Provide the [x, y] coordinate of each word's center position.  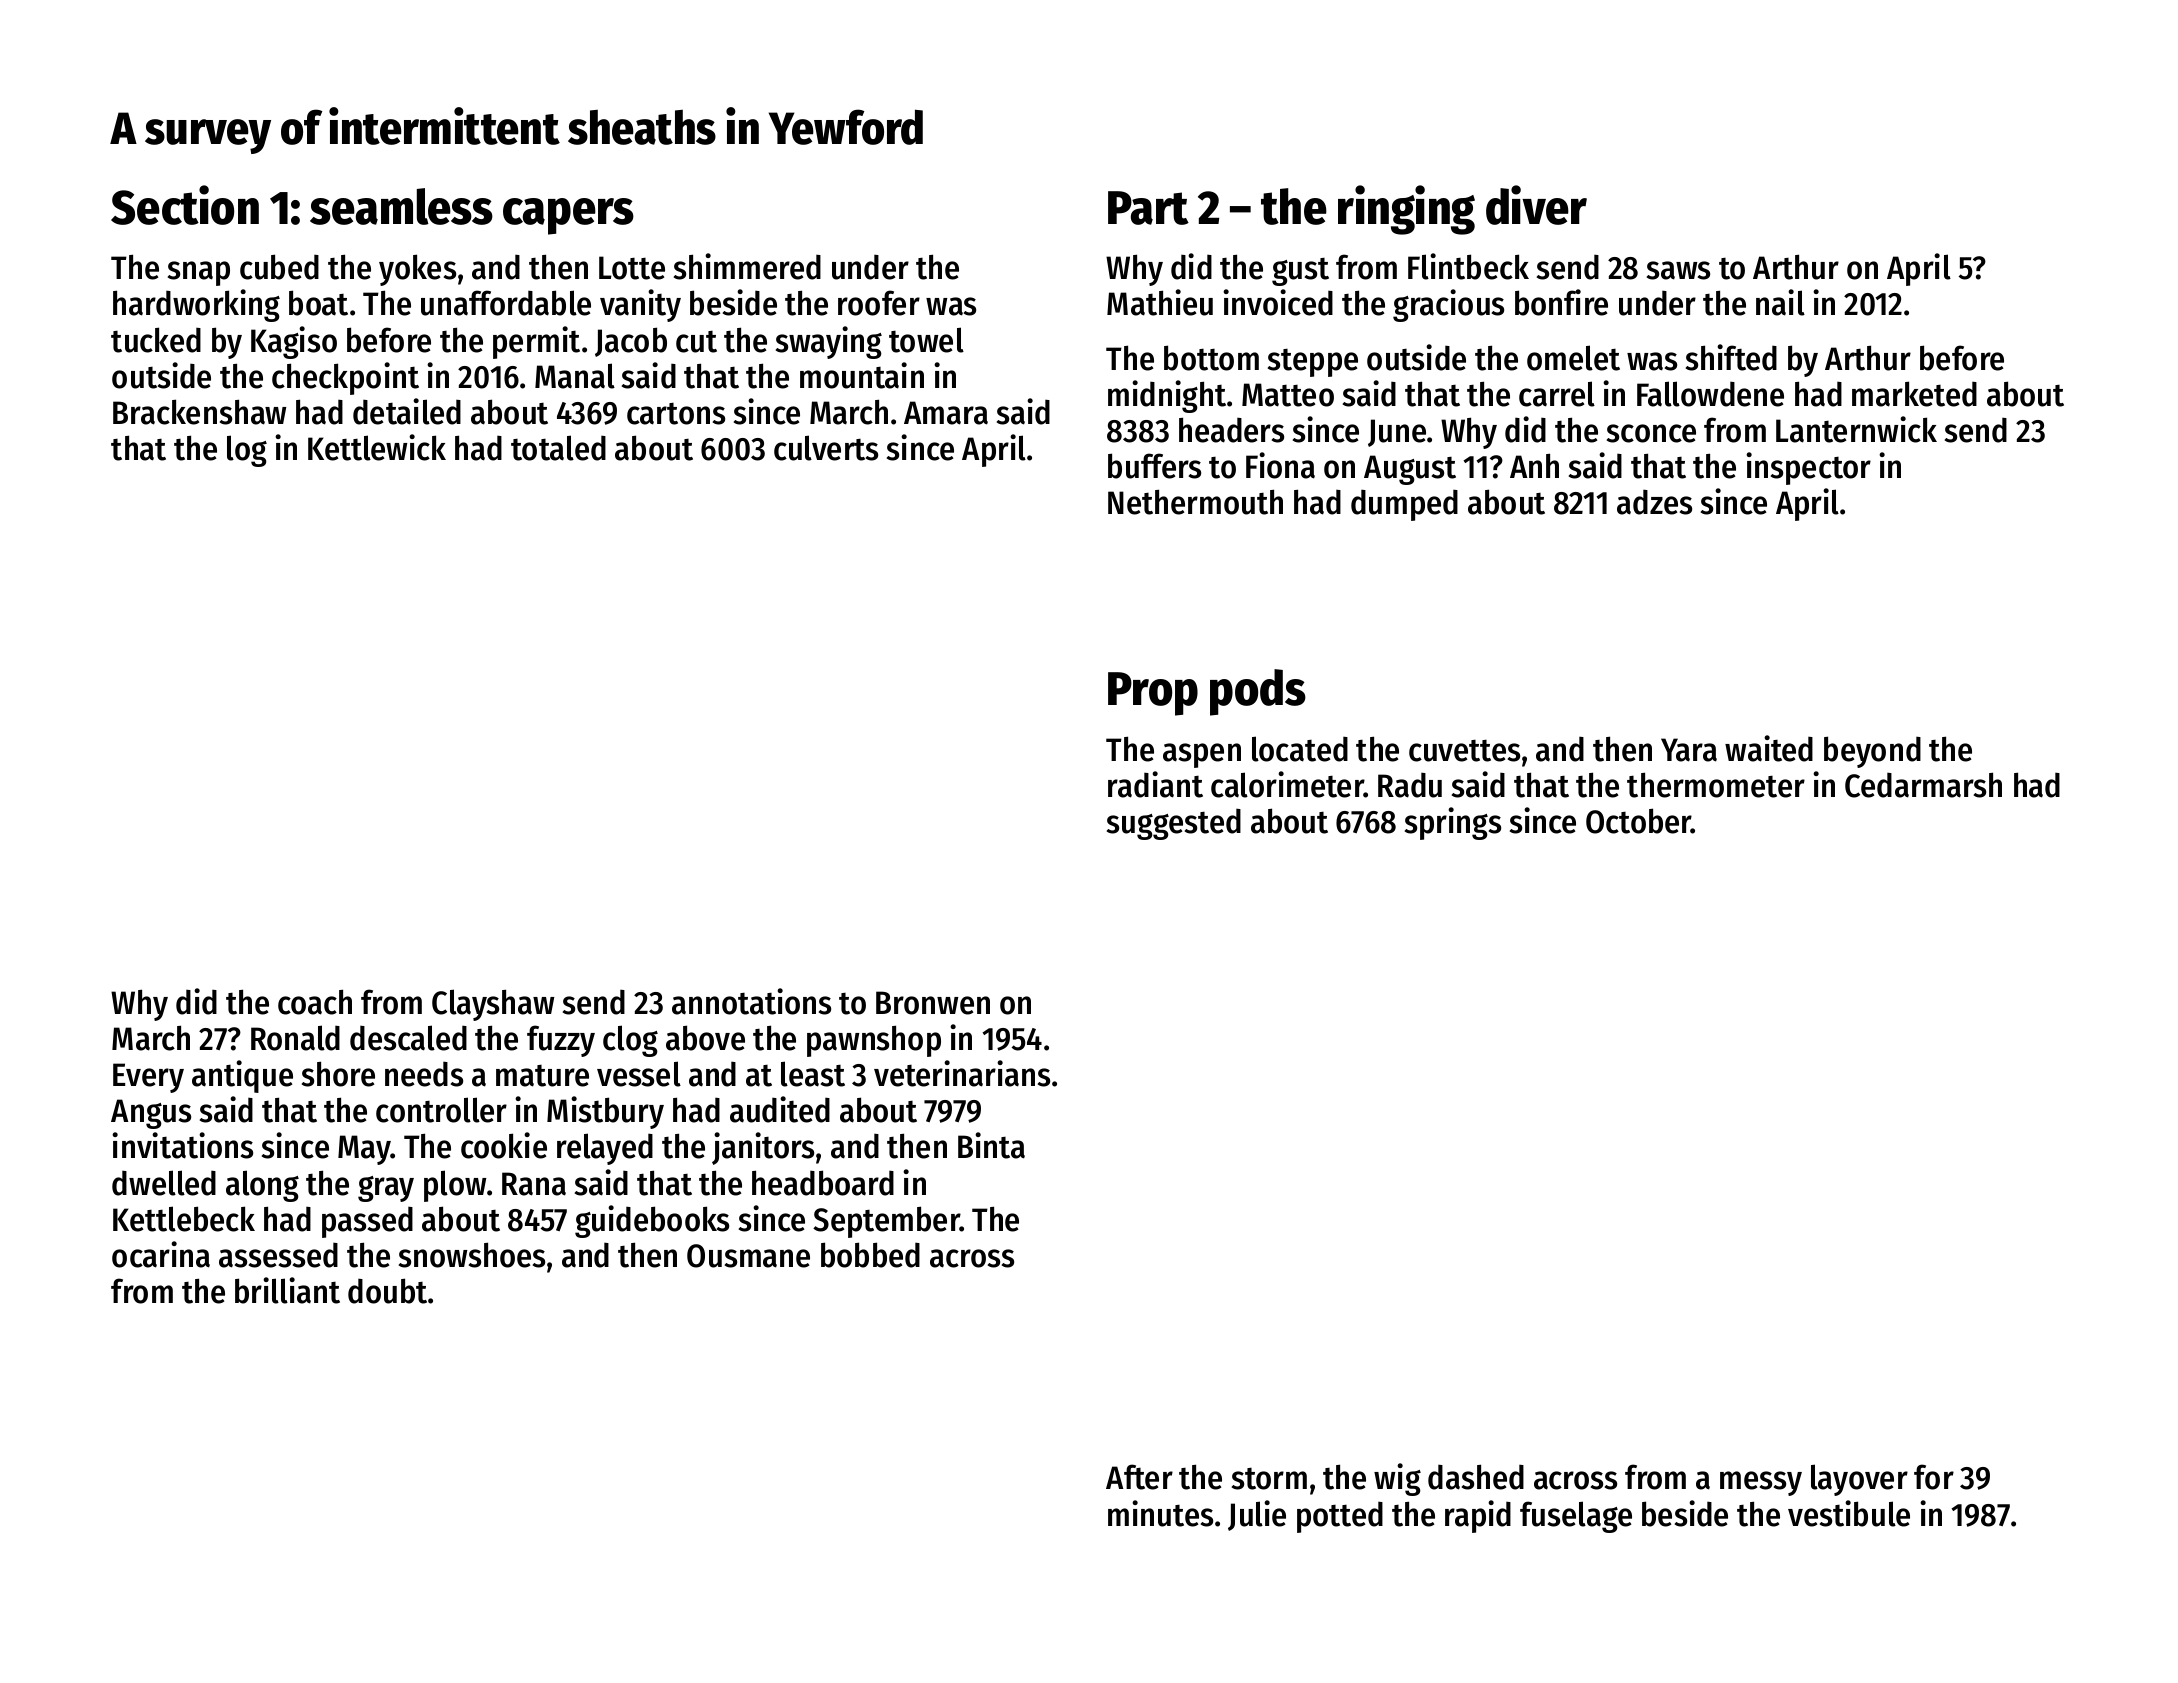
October [1639, 821]
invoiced [1278, 302]
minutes [1160, 1513]
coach [315, 1002]
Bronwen [933, 1003]
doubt [387, 1291]
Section [185, 205]
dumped [1404, 505]
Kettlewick [377, 447]
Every [148, 1078]
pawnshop [874, 1041]
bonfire [1561, 302]
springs [1453, 823]
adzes [1654, 502]
